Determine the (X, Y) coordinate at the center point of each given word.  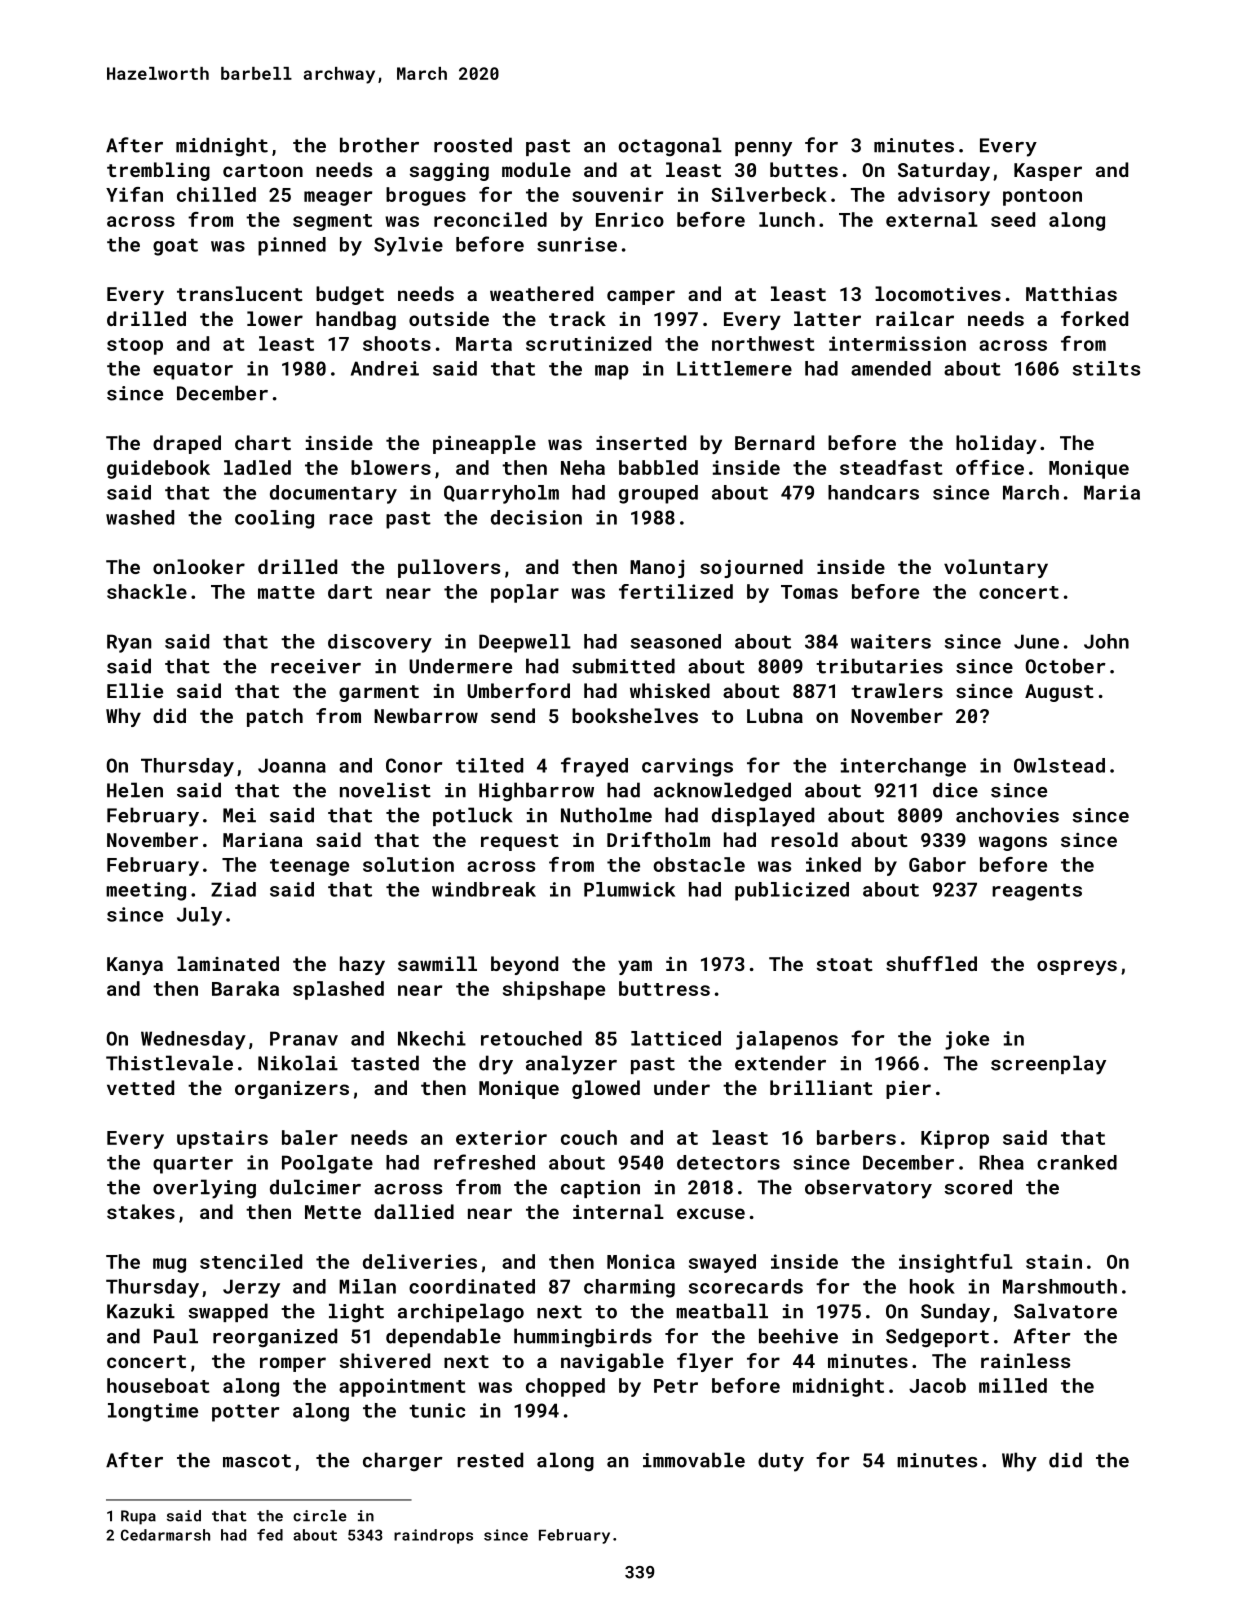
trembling (158, 171)
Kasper (1048, 172)
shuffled (931, 963)
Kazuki (141, 1311)
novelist (385, 790)
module (536, 169)
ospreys (1077, 967)
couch (589, 1137)
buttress (664, 988)
